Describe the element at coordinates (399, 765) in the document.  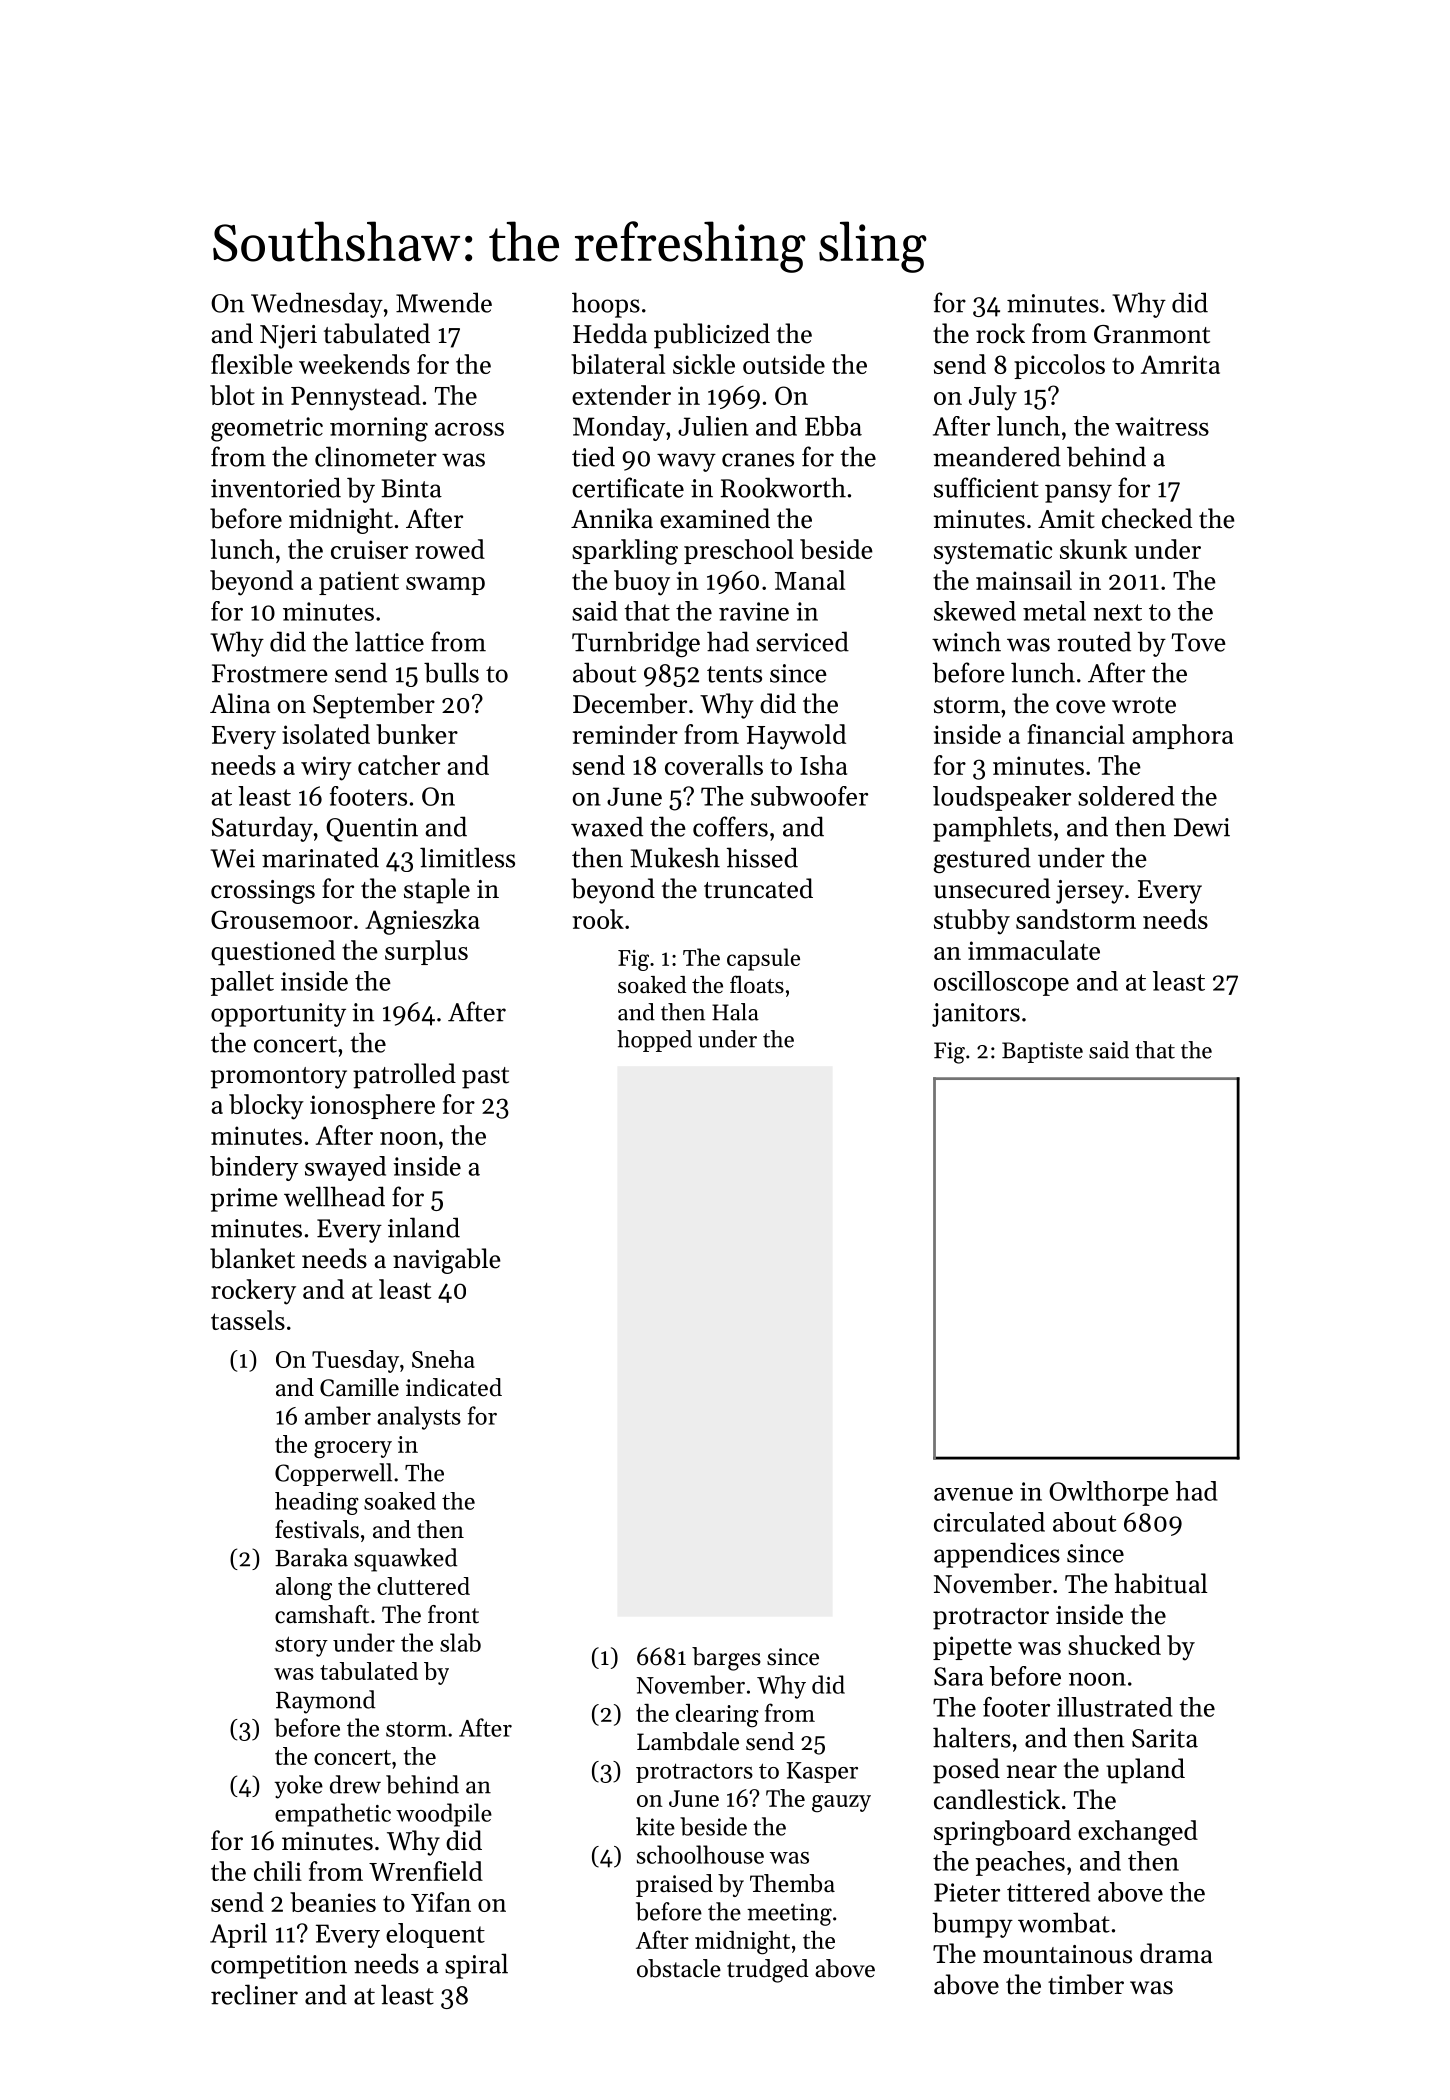
I see `catcher` at that location.
